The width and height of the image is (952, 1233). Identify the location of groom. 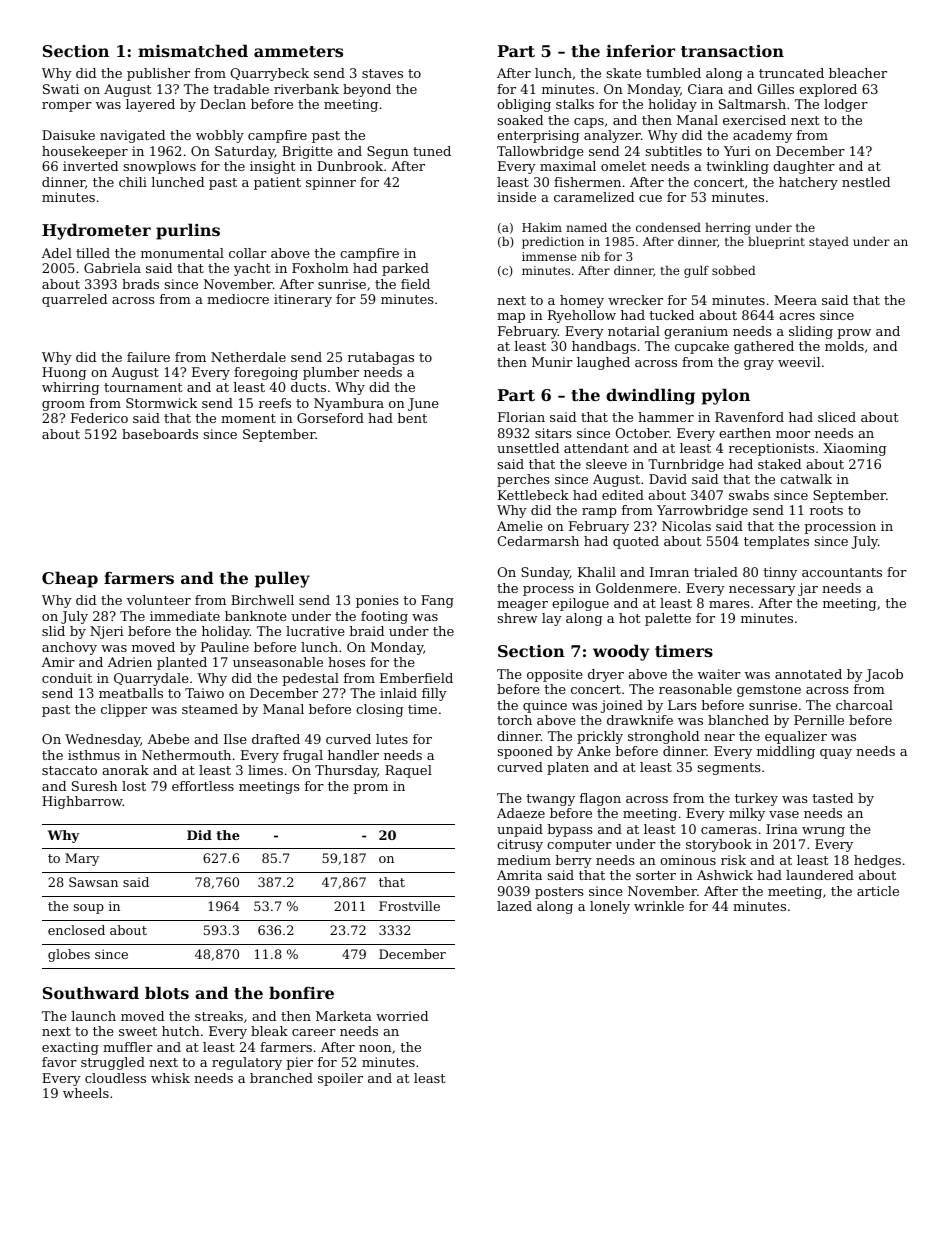
(63, 406).
